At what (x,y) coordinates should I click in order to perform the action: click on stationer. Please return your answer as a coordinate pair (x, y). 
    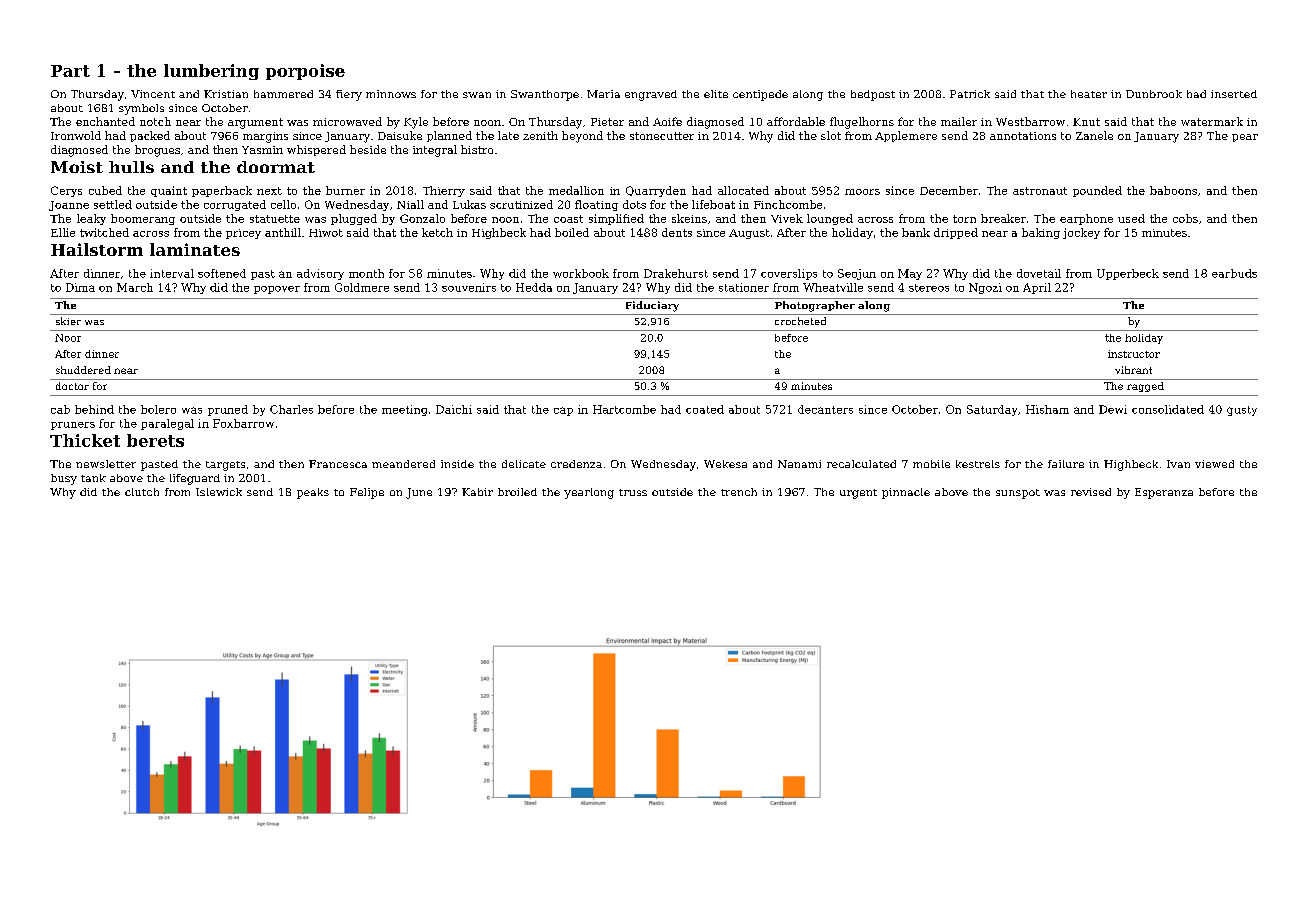
    Looking at the image, I should click on (744, 287).
